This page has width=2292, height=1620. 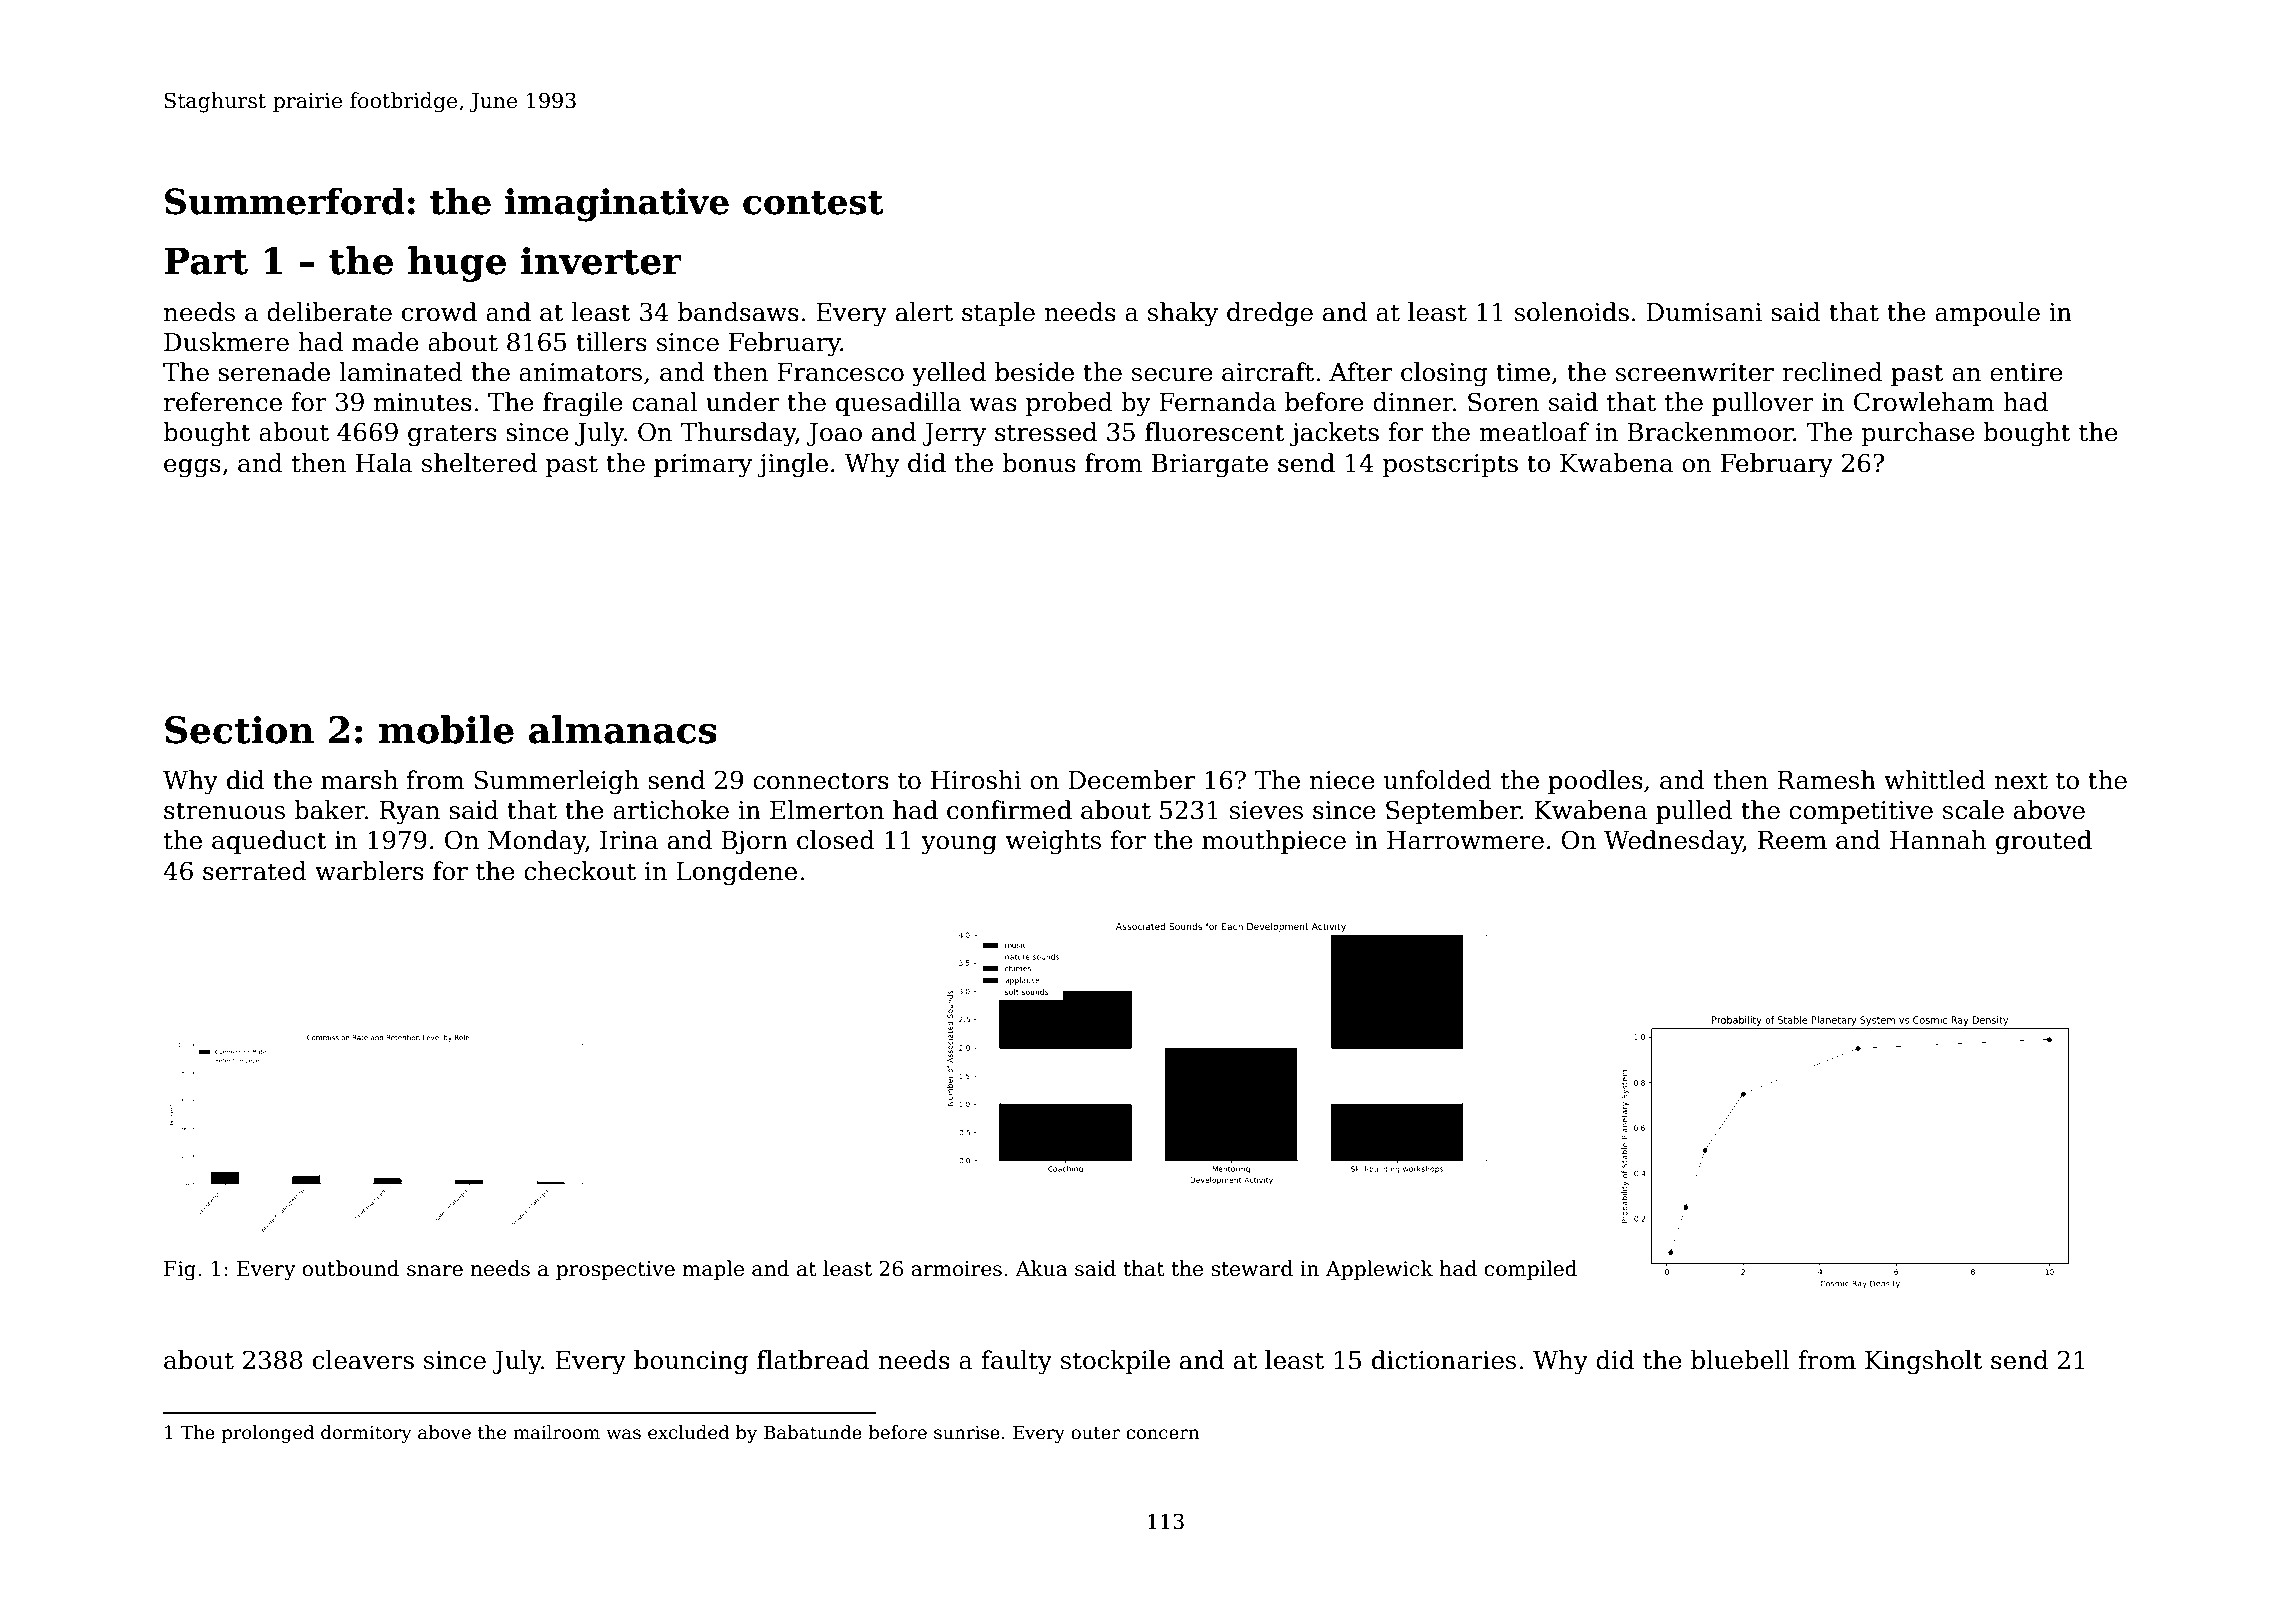 What do you see at coordinates (2026, 372) in the page?
I see `entire` at bounding box center [2026, 372].
